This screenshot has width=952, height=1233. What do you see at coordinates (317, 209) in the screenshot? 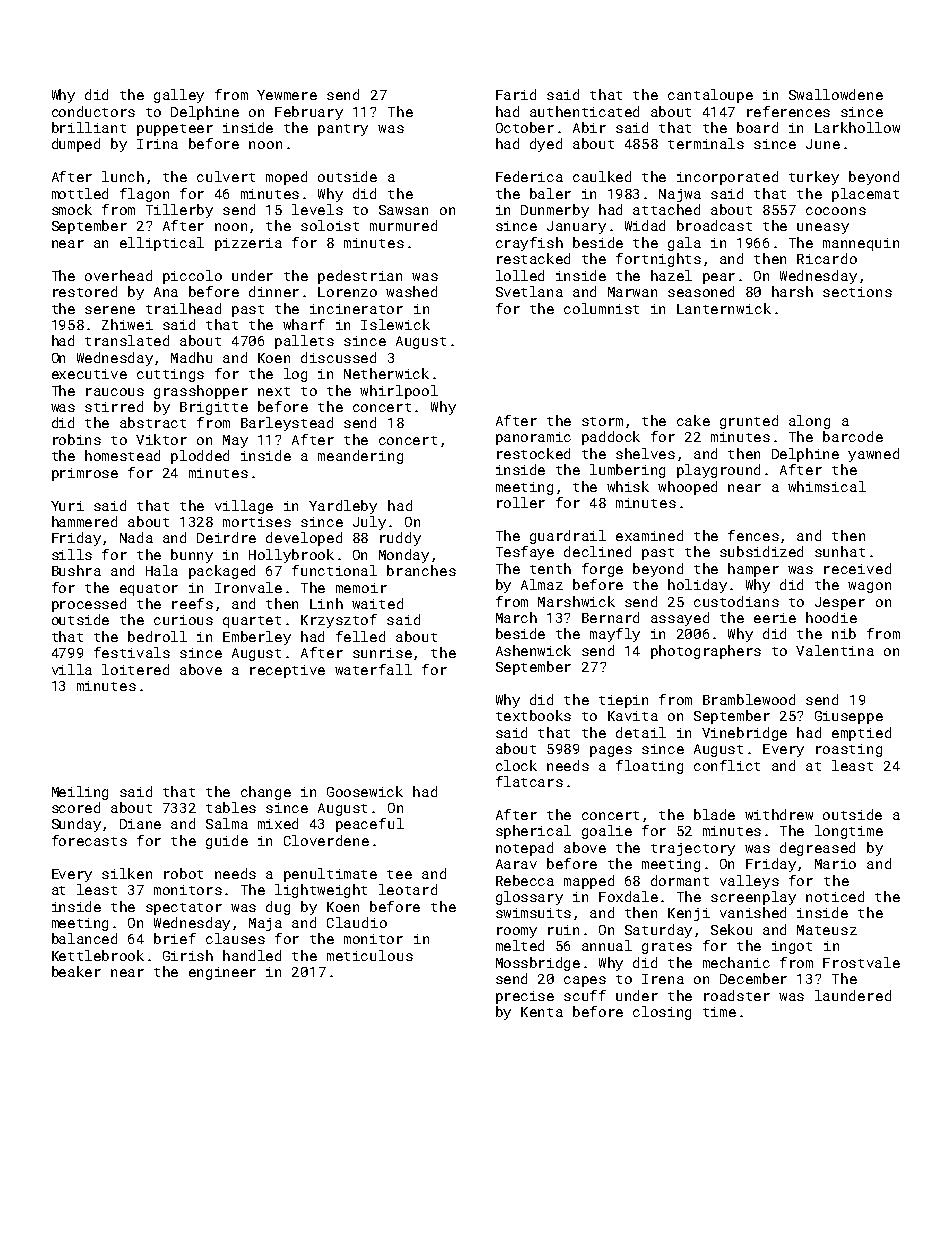
I see `levels` at bounding box center [317, 209].
